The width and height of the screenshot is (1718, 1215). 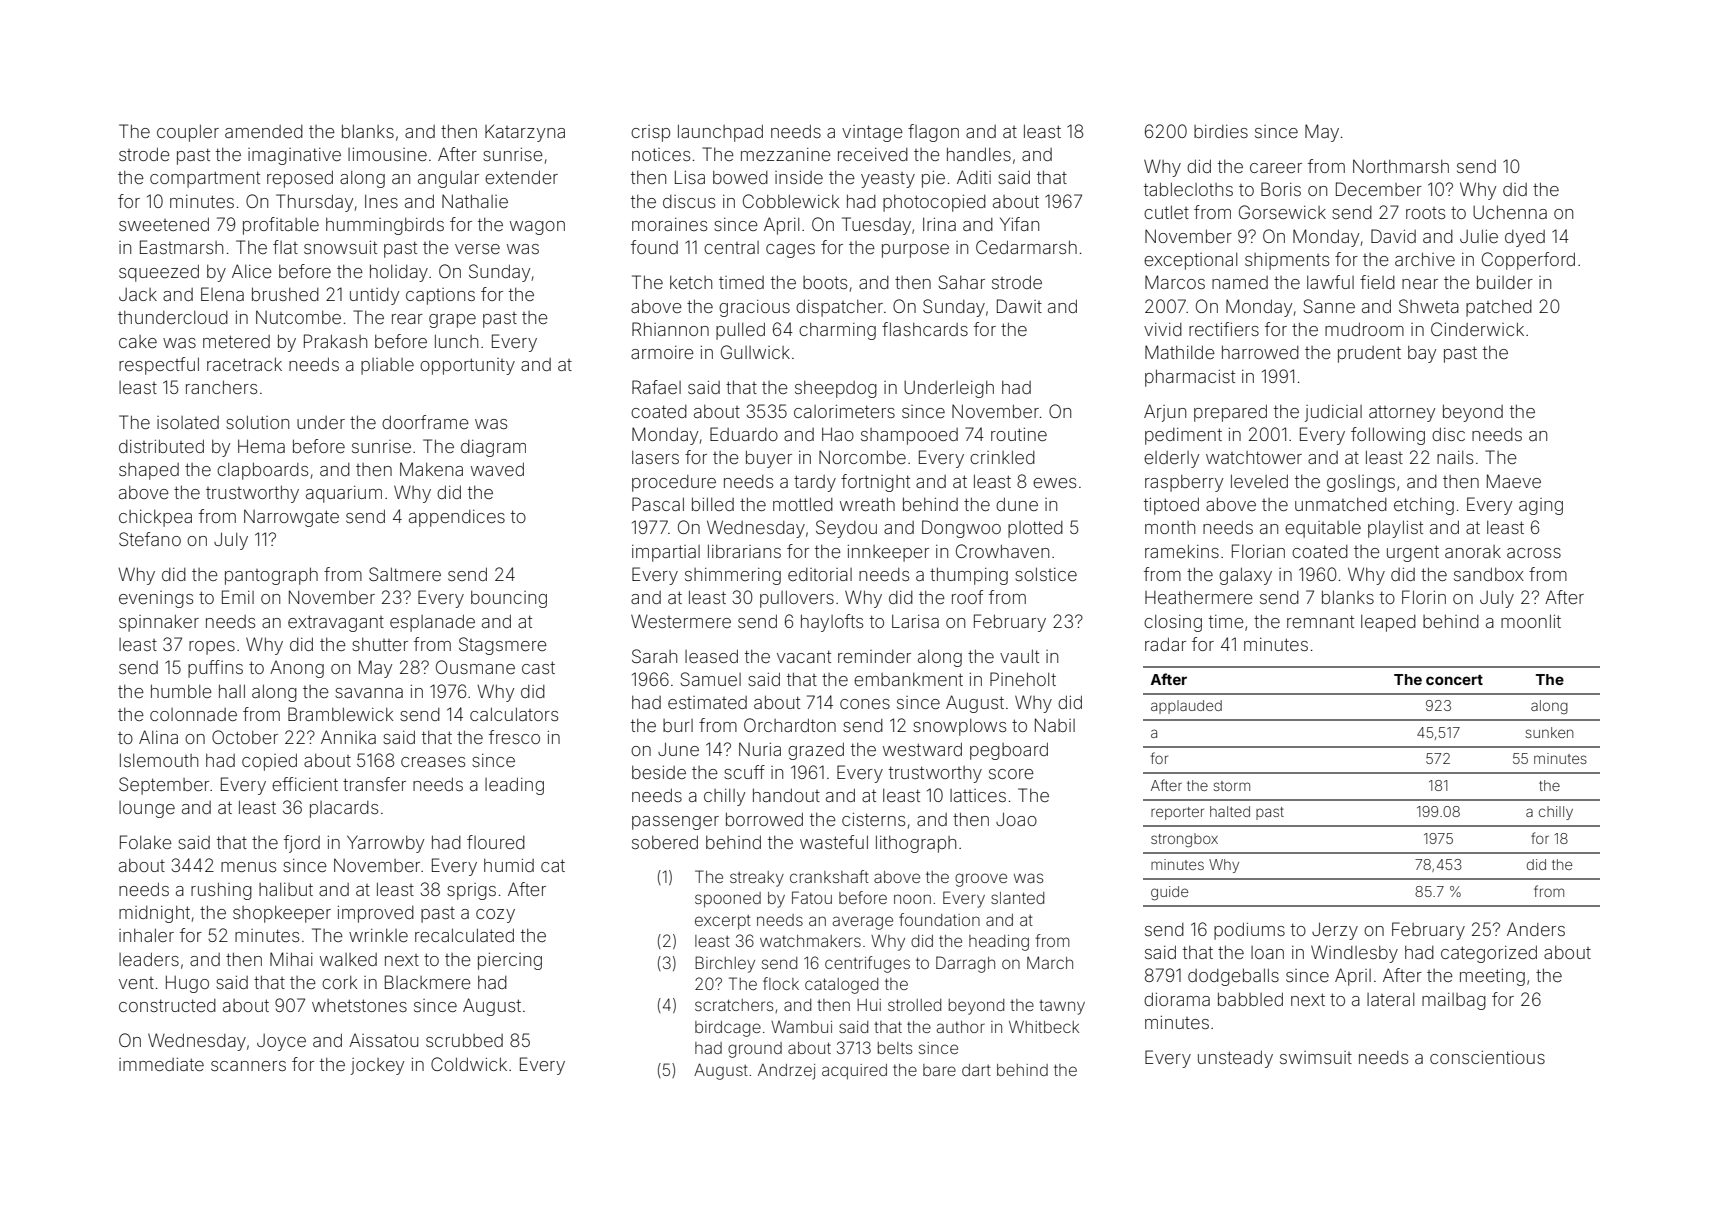 I want to click on vintage, so click(x=872, y=133).
